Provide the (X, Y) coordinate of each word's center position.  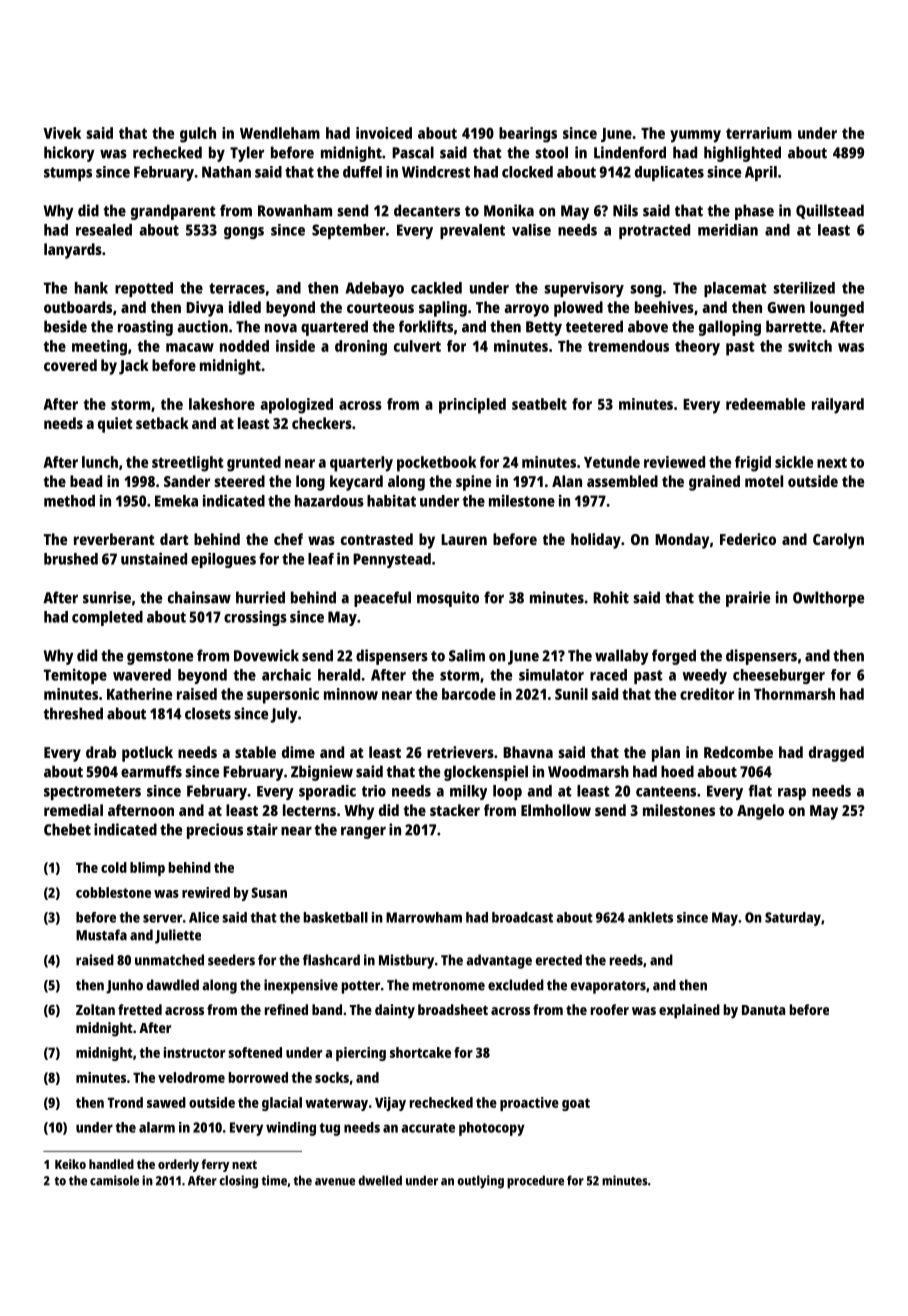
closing (238, 1182)
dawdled (173, 985)
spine (473, 483)
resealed (104, 230)
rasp (792, 794)
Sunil (571, 694)
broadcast (522, 917)
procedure (535, 1182)
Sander (187, 481)
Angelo (760, 812)
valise (531, 230)
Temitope (75, 676)
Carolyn (838, 541)
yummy (695, 136)
